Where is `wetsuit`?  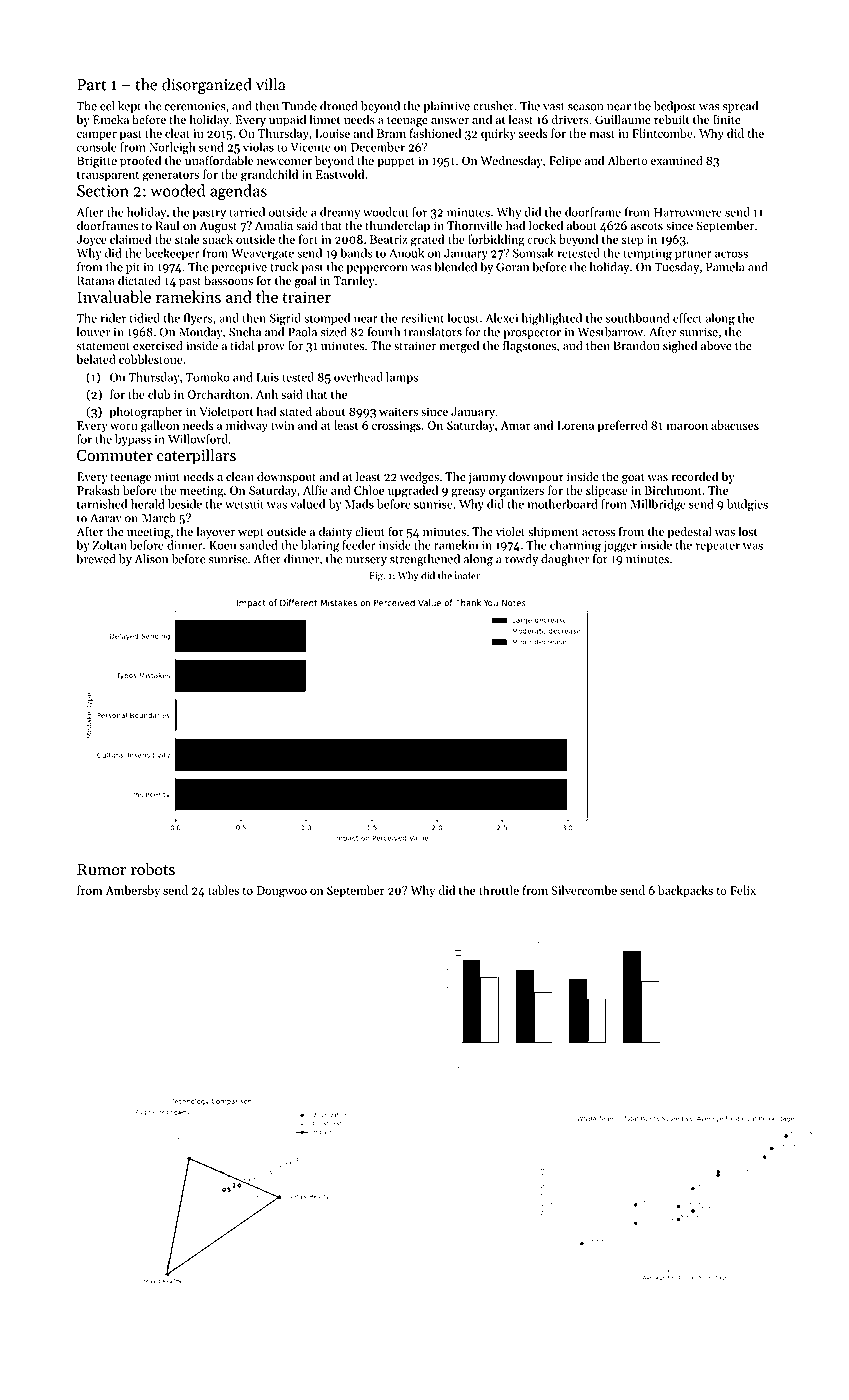
wetsuit is located at coordinates (244, 504).
